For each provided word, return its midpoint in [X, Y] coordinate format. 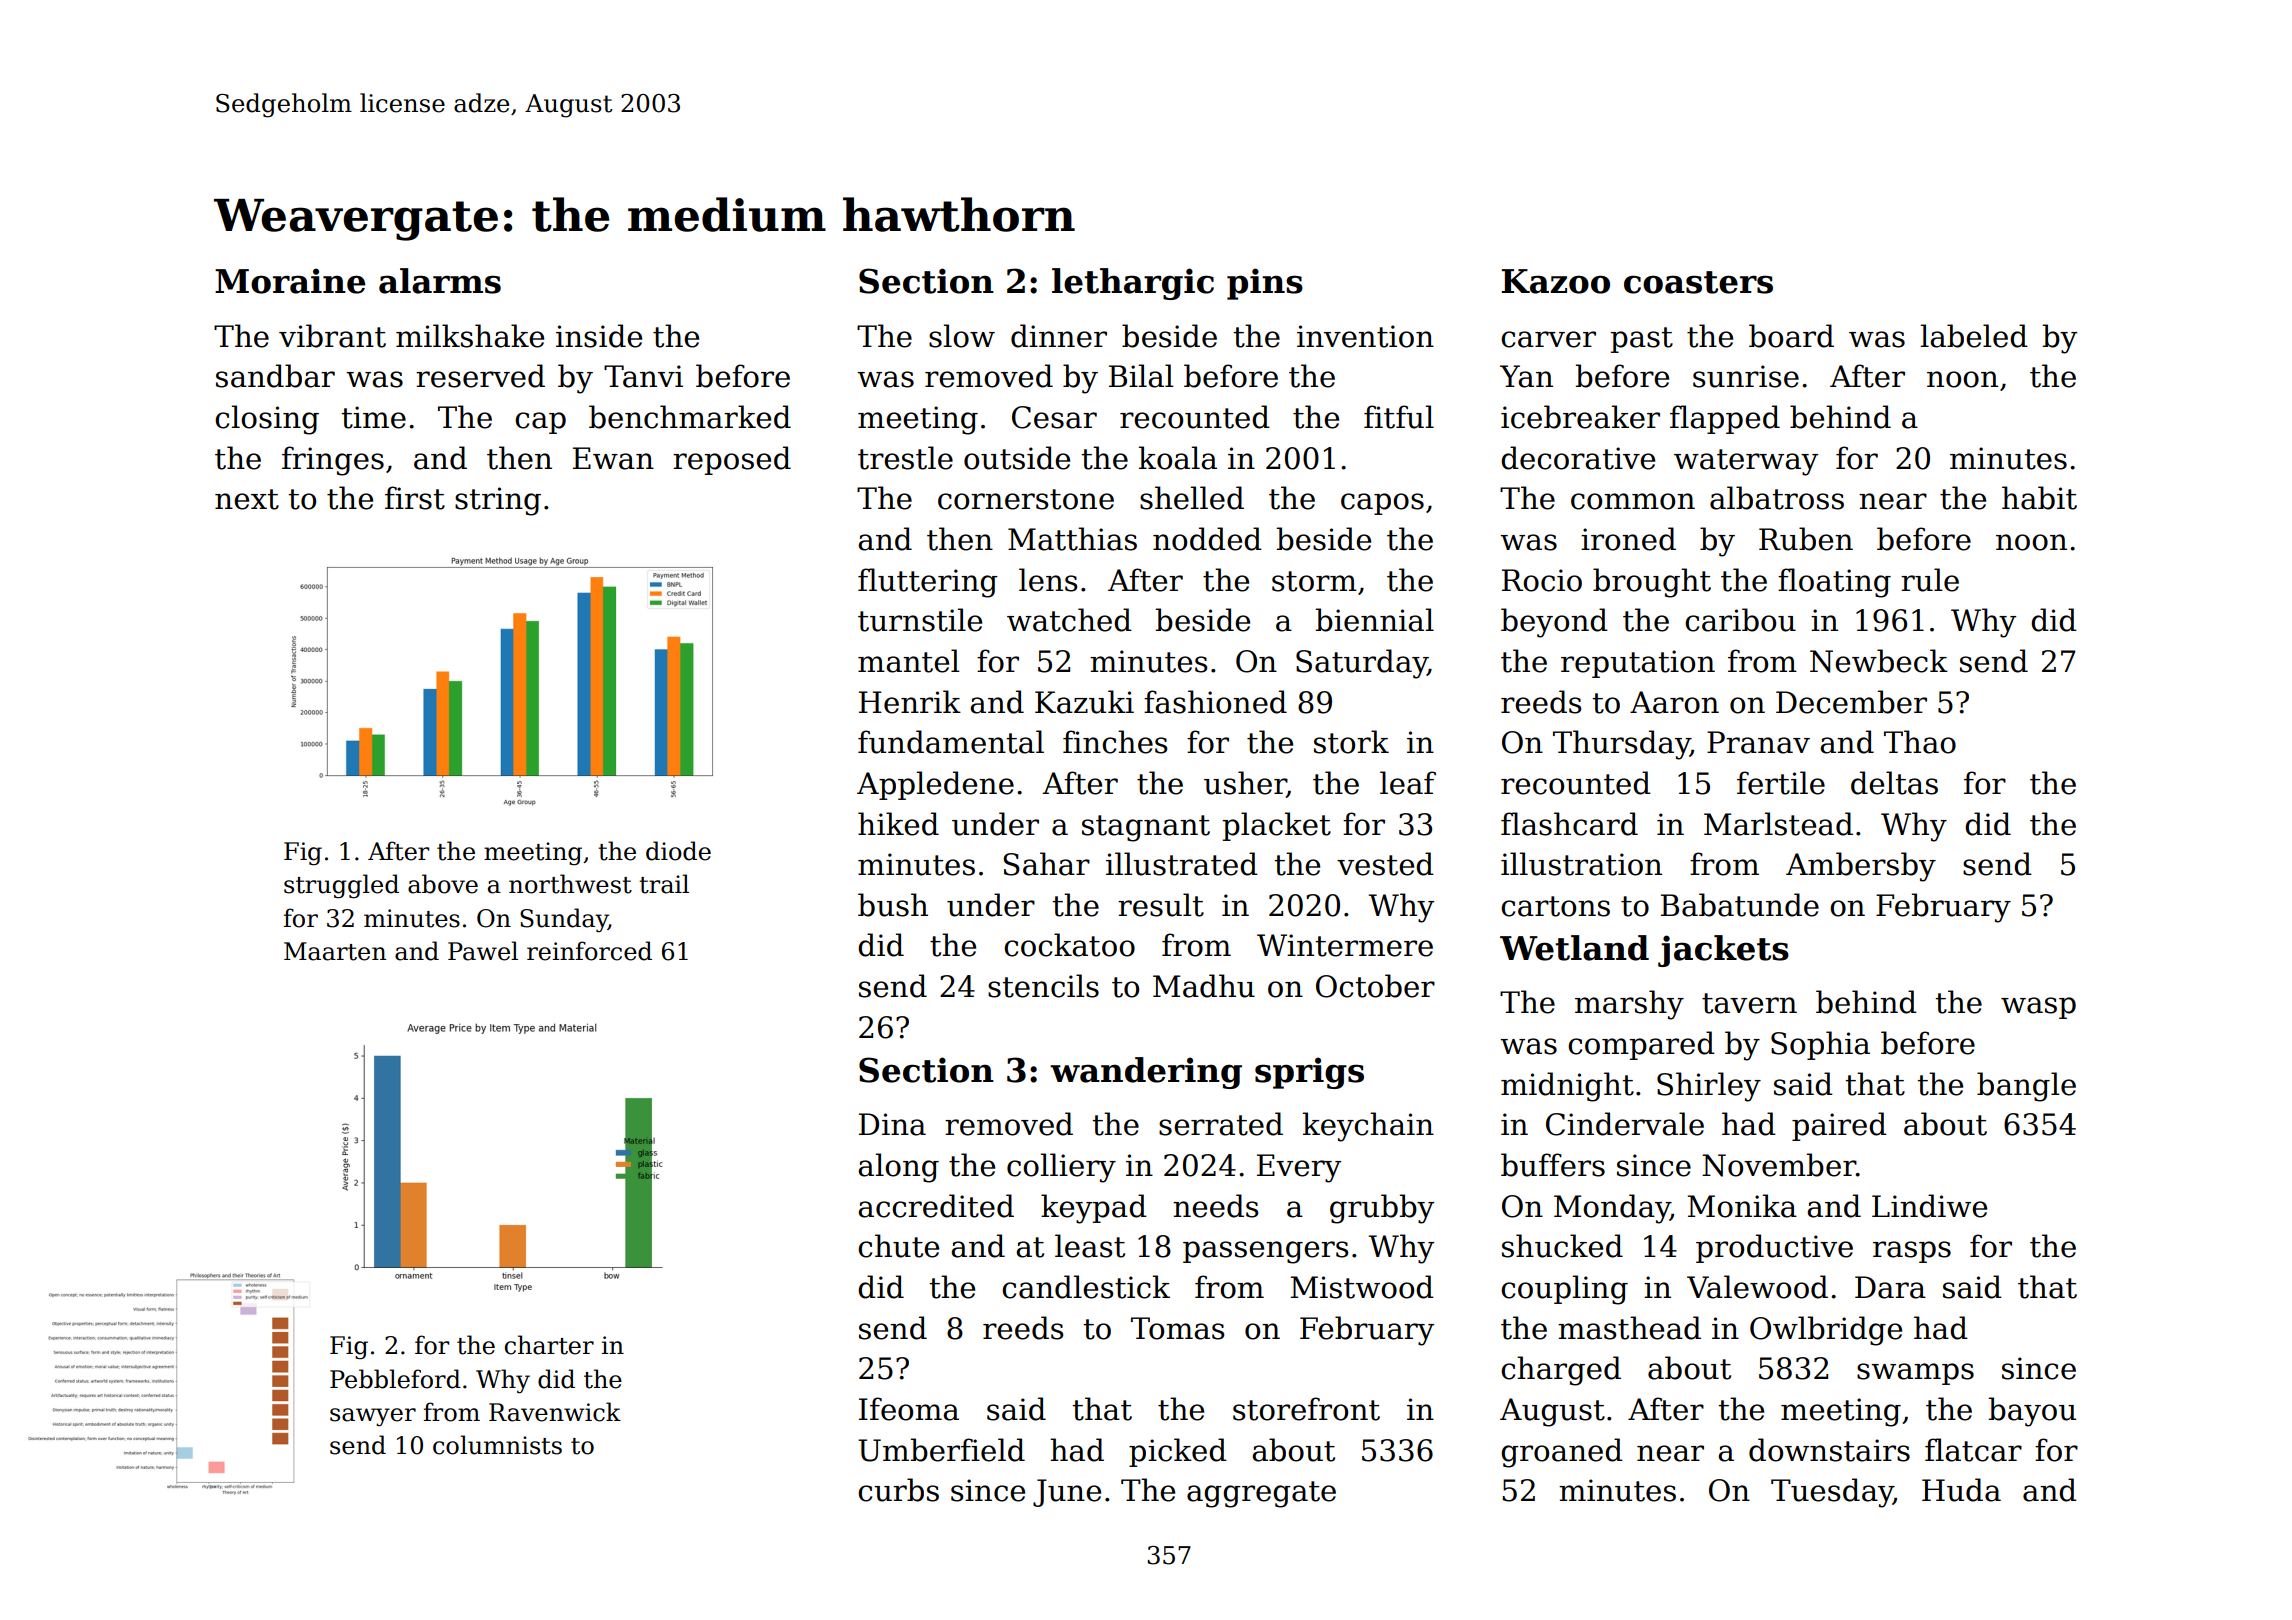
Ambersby [1861, 867]
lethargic [1133, 284]
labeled [1974, 336]
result [1161, 905]
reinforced [589, 951]
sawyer [373, 1417]
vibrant [332, 336]
